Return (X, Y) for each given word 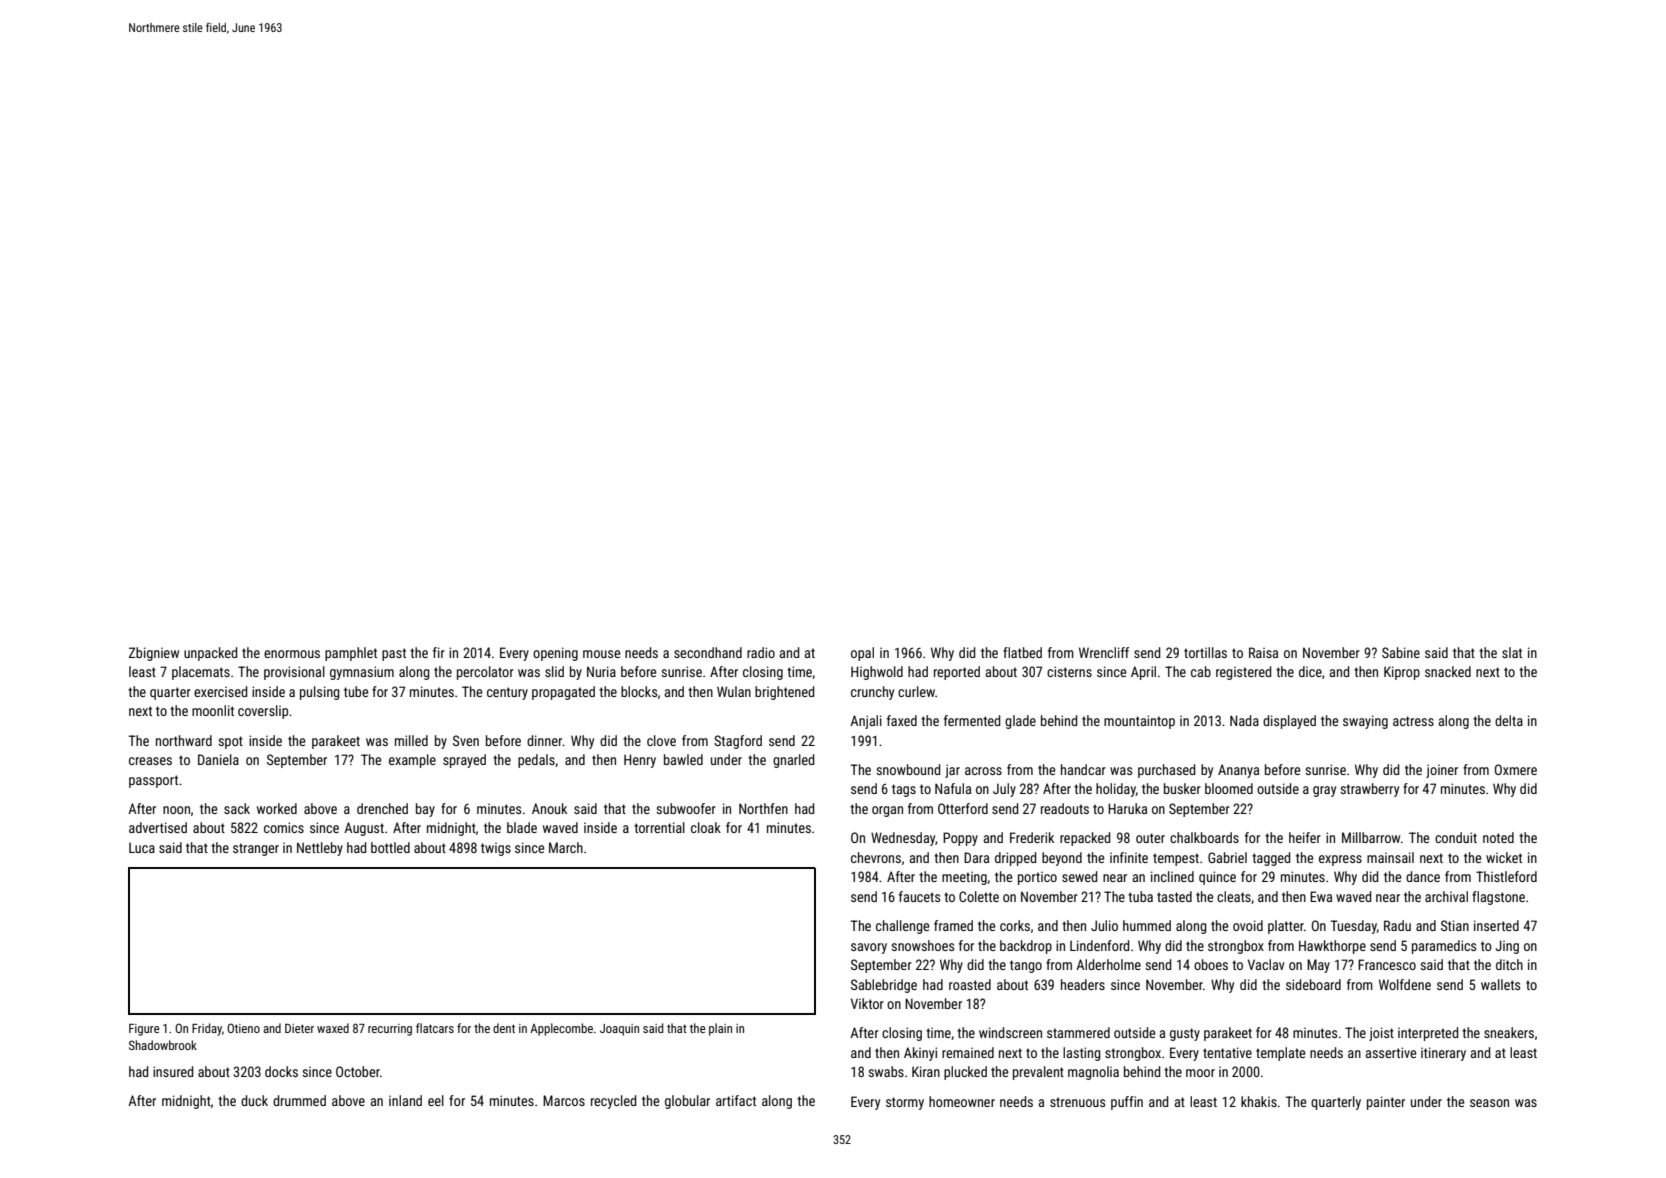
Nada (1244, 720)
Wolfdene (1405, 984)
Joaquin (619, 1030)
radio (761, 652)
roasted (970, 984)
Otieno (243, 1028)
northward (184, 740)
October (358, 1071)
